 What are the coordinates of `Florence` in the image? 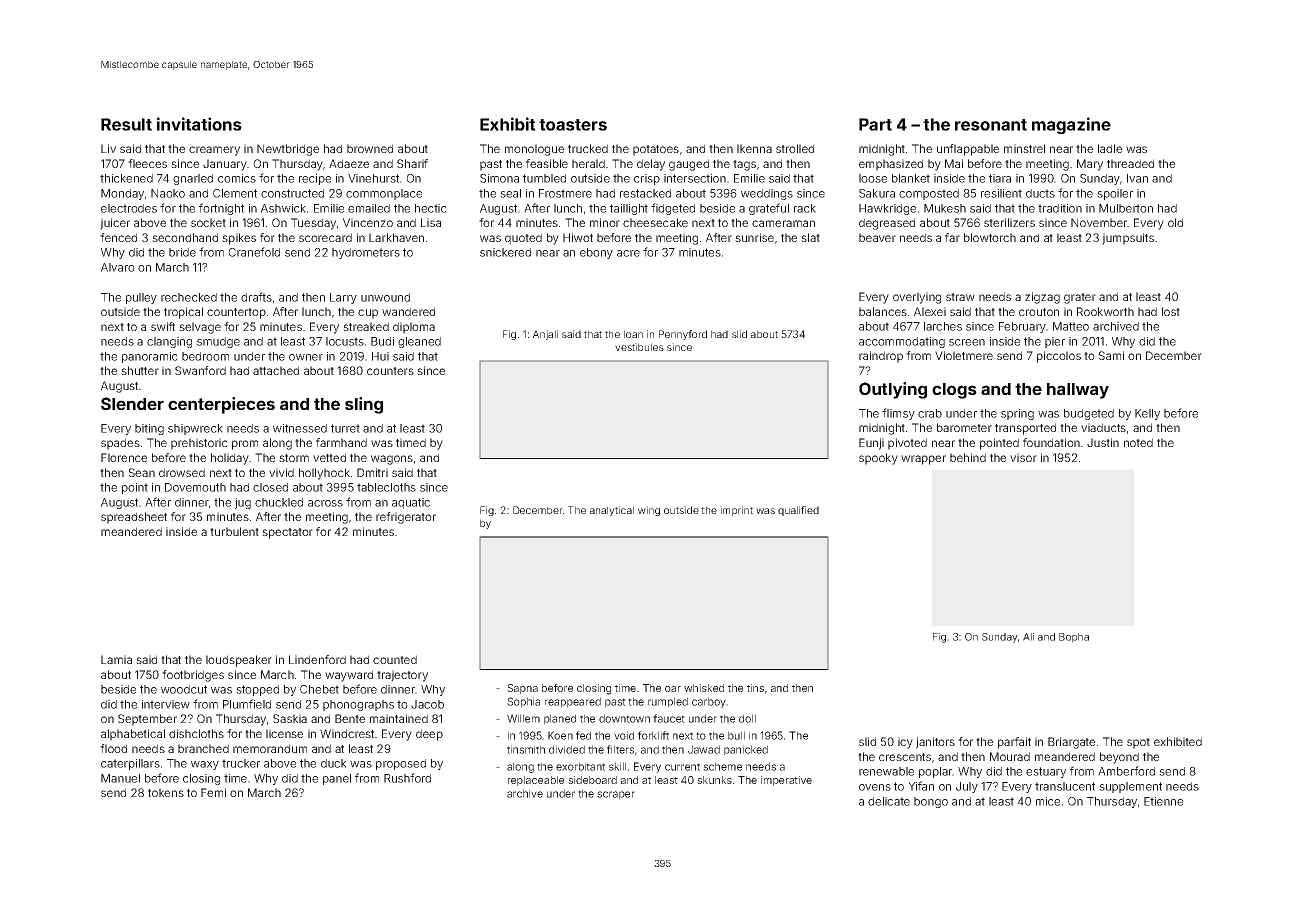 It's located at (124, 457).
